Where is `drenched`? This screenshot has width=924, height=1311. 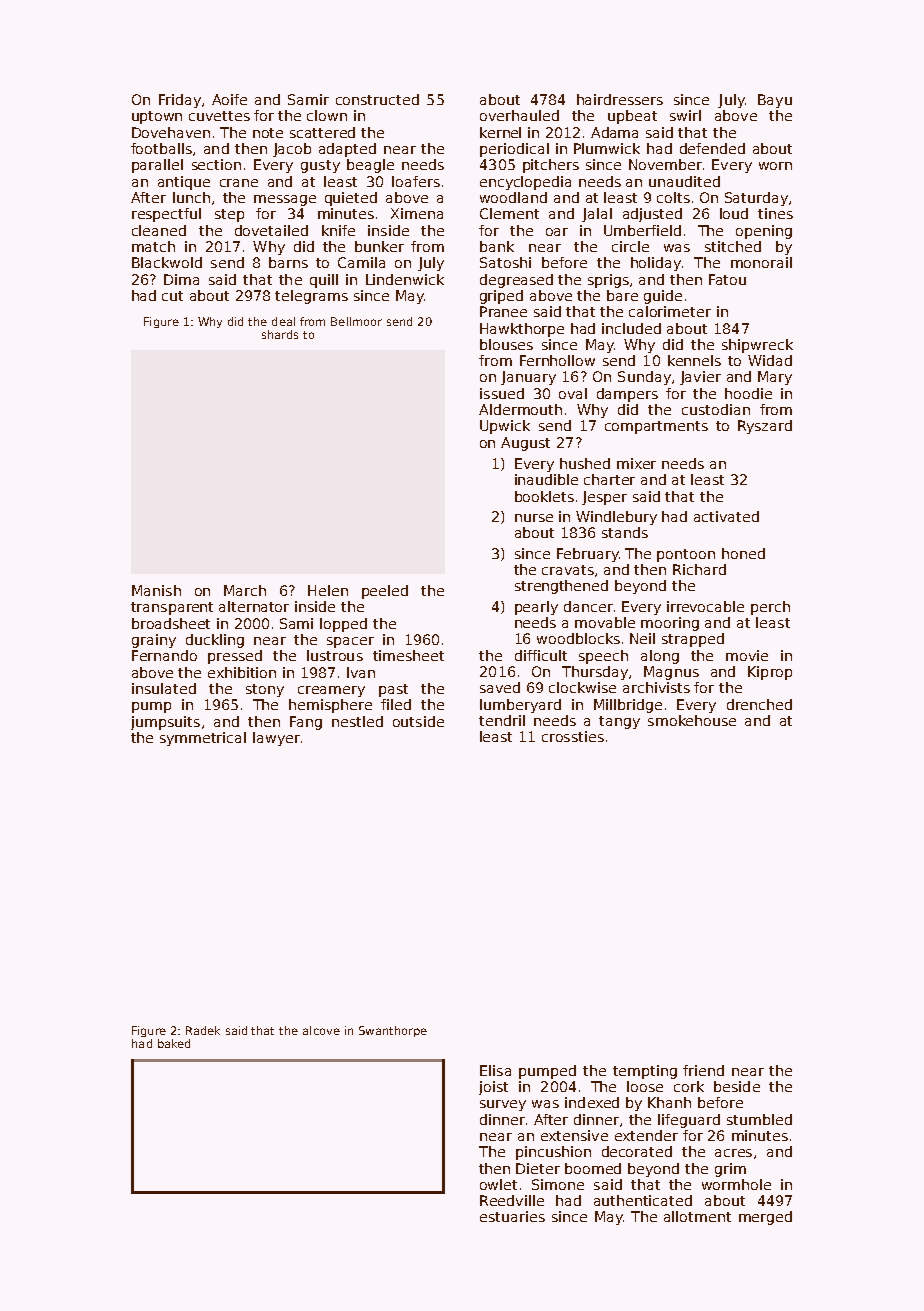
drenched is located at coordinates (759, 704).
